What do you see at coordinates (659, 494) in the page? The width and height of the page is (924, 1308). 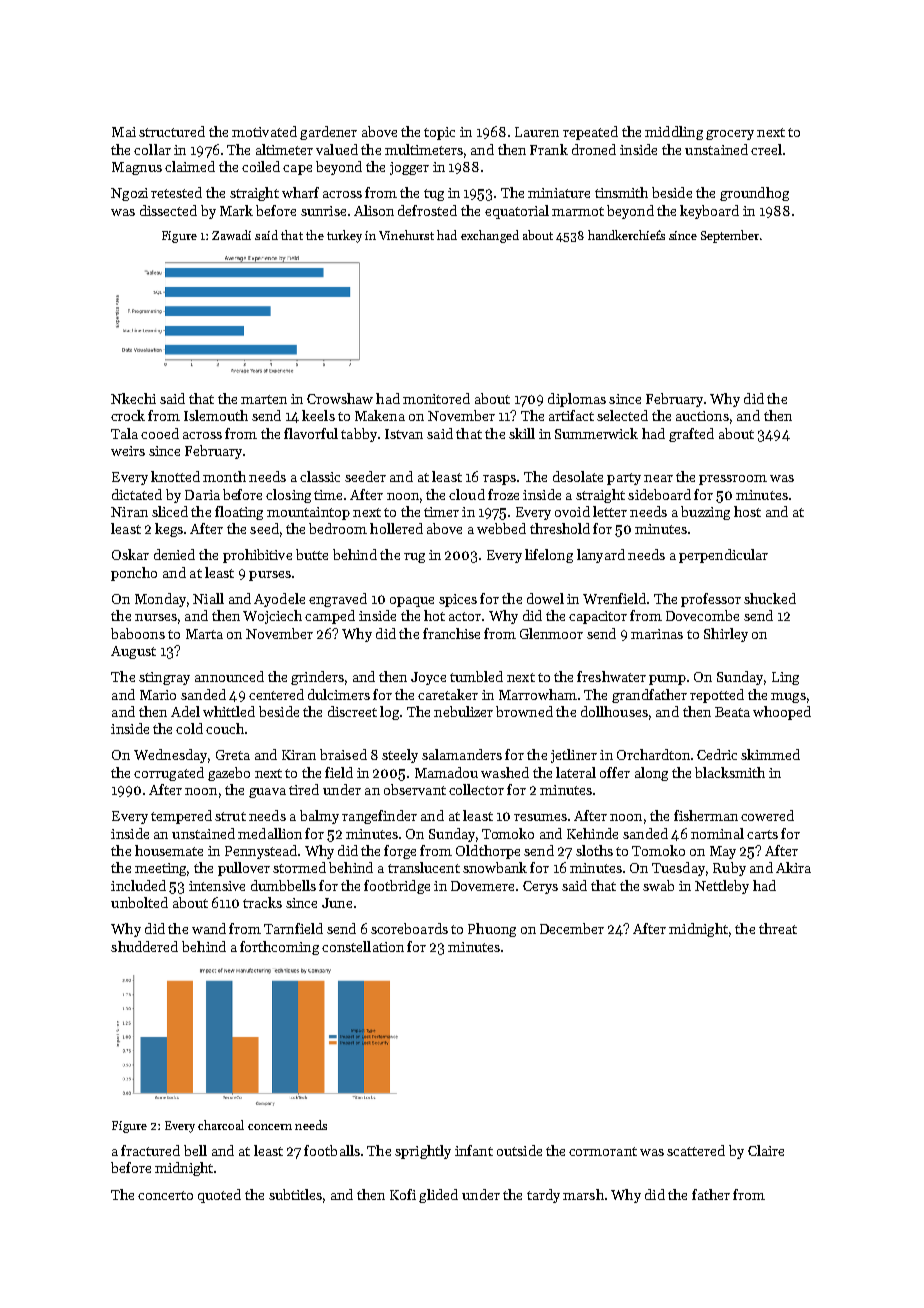 I see `sideboard` at bounding box center [659, 494].
